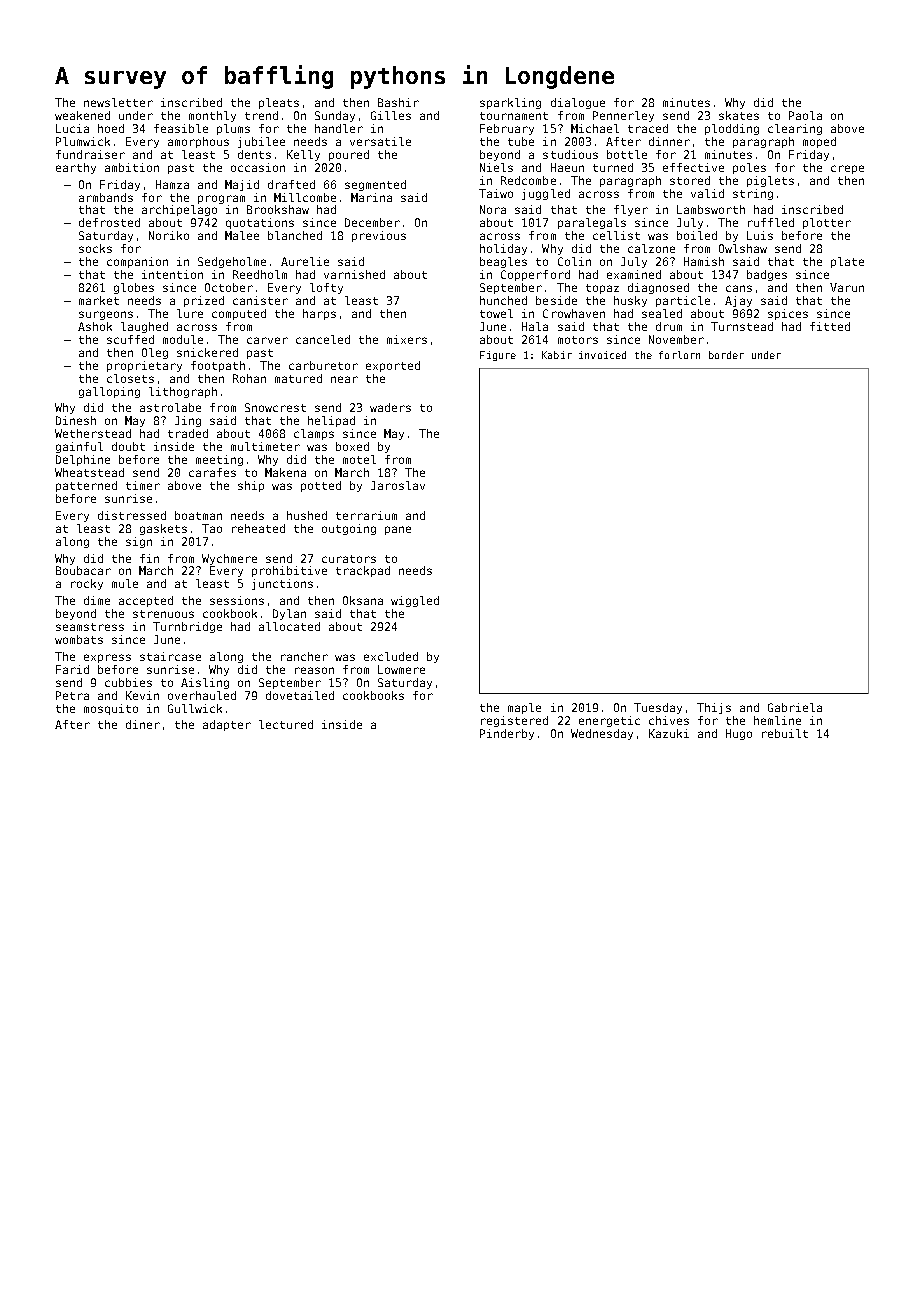  I want to click on towel, so click(496, 313).
